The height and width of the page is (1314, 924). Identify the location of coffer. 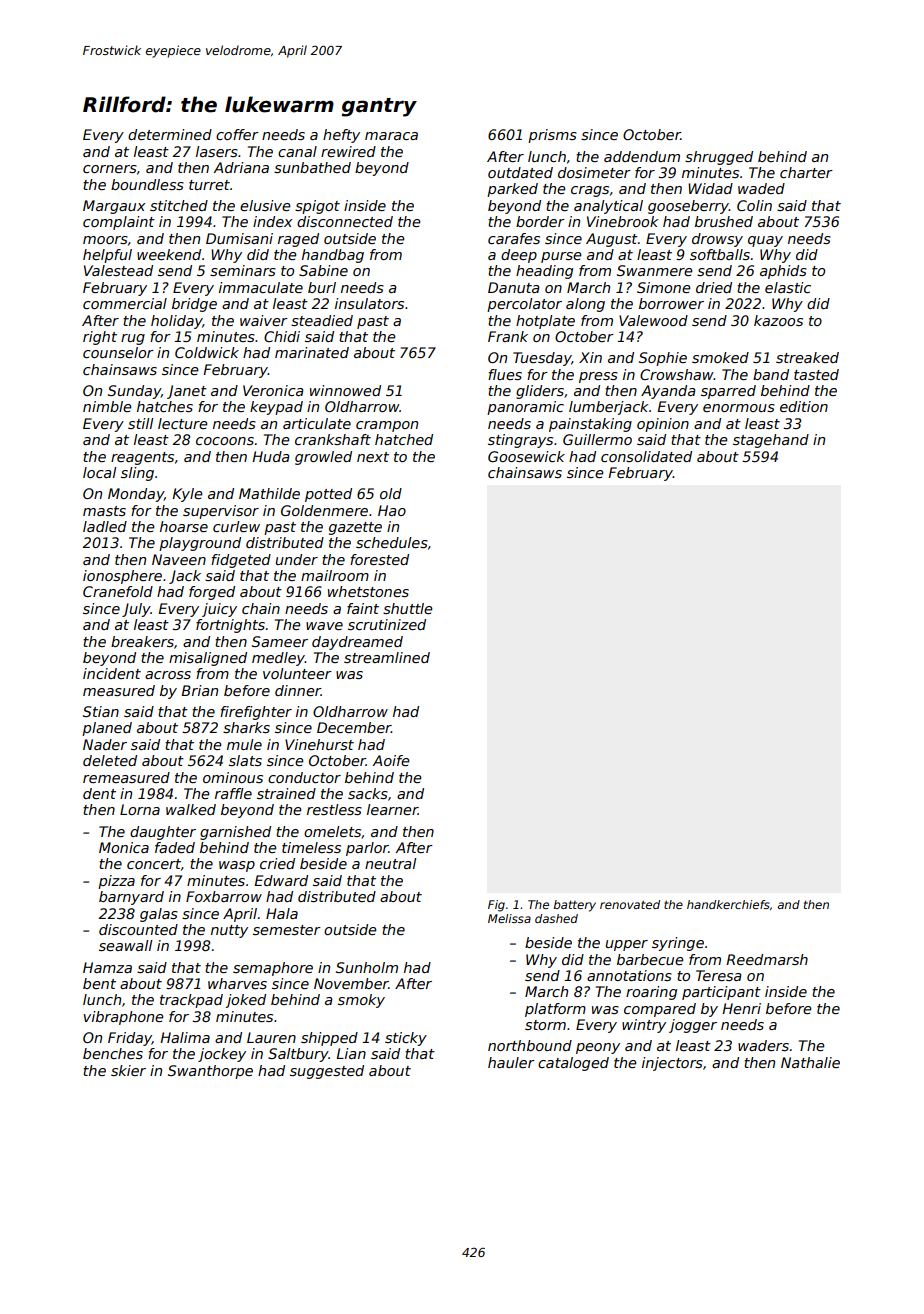
(237, 134).
